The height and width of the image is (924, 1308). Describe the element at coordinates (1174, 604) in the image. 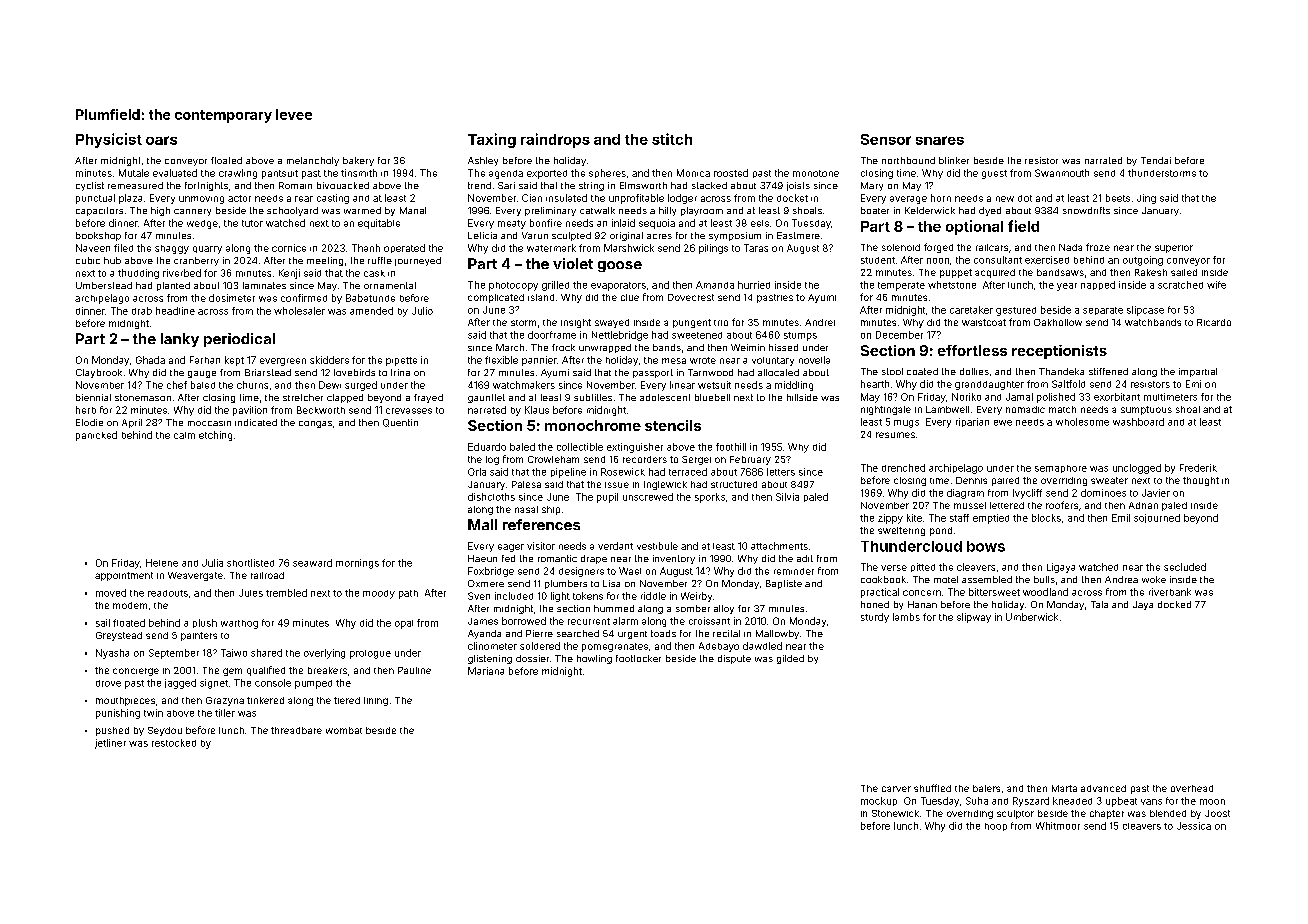

I see `docked` at that location.
